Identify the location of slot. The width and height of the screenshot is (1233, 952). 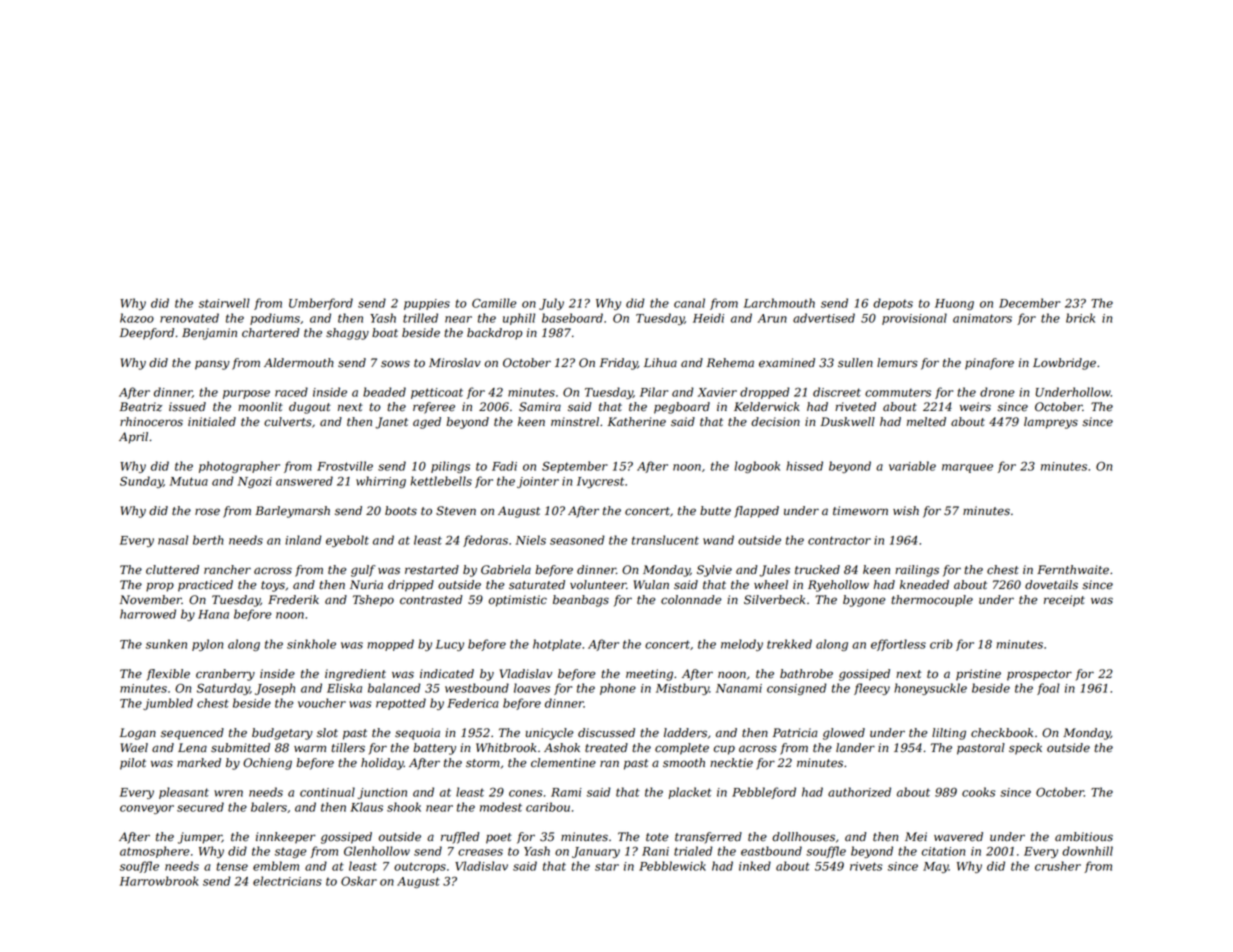
(327, 733).
